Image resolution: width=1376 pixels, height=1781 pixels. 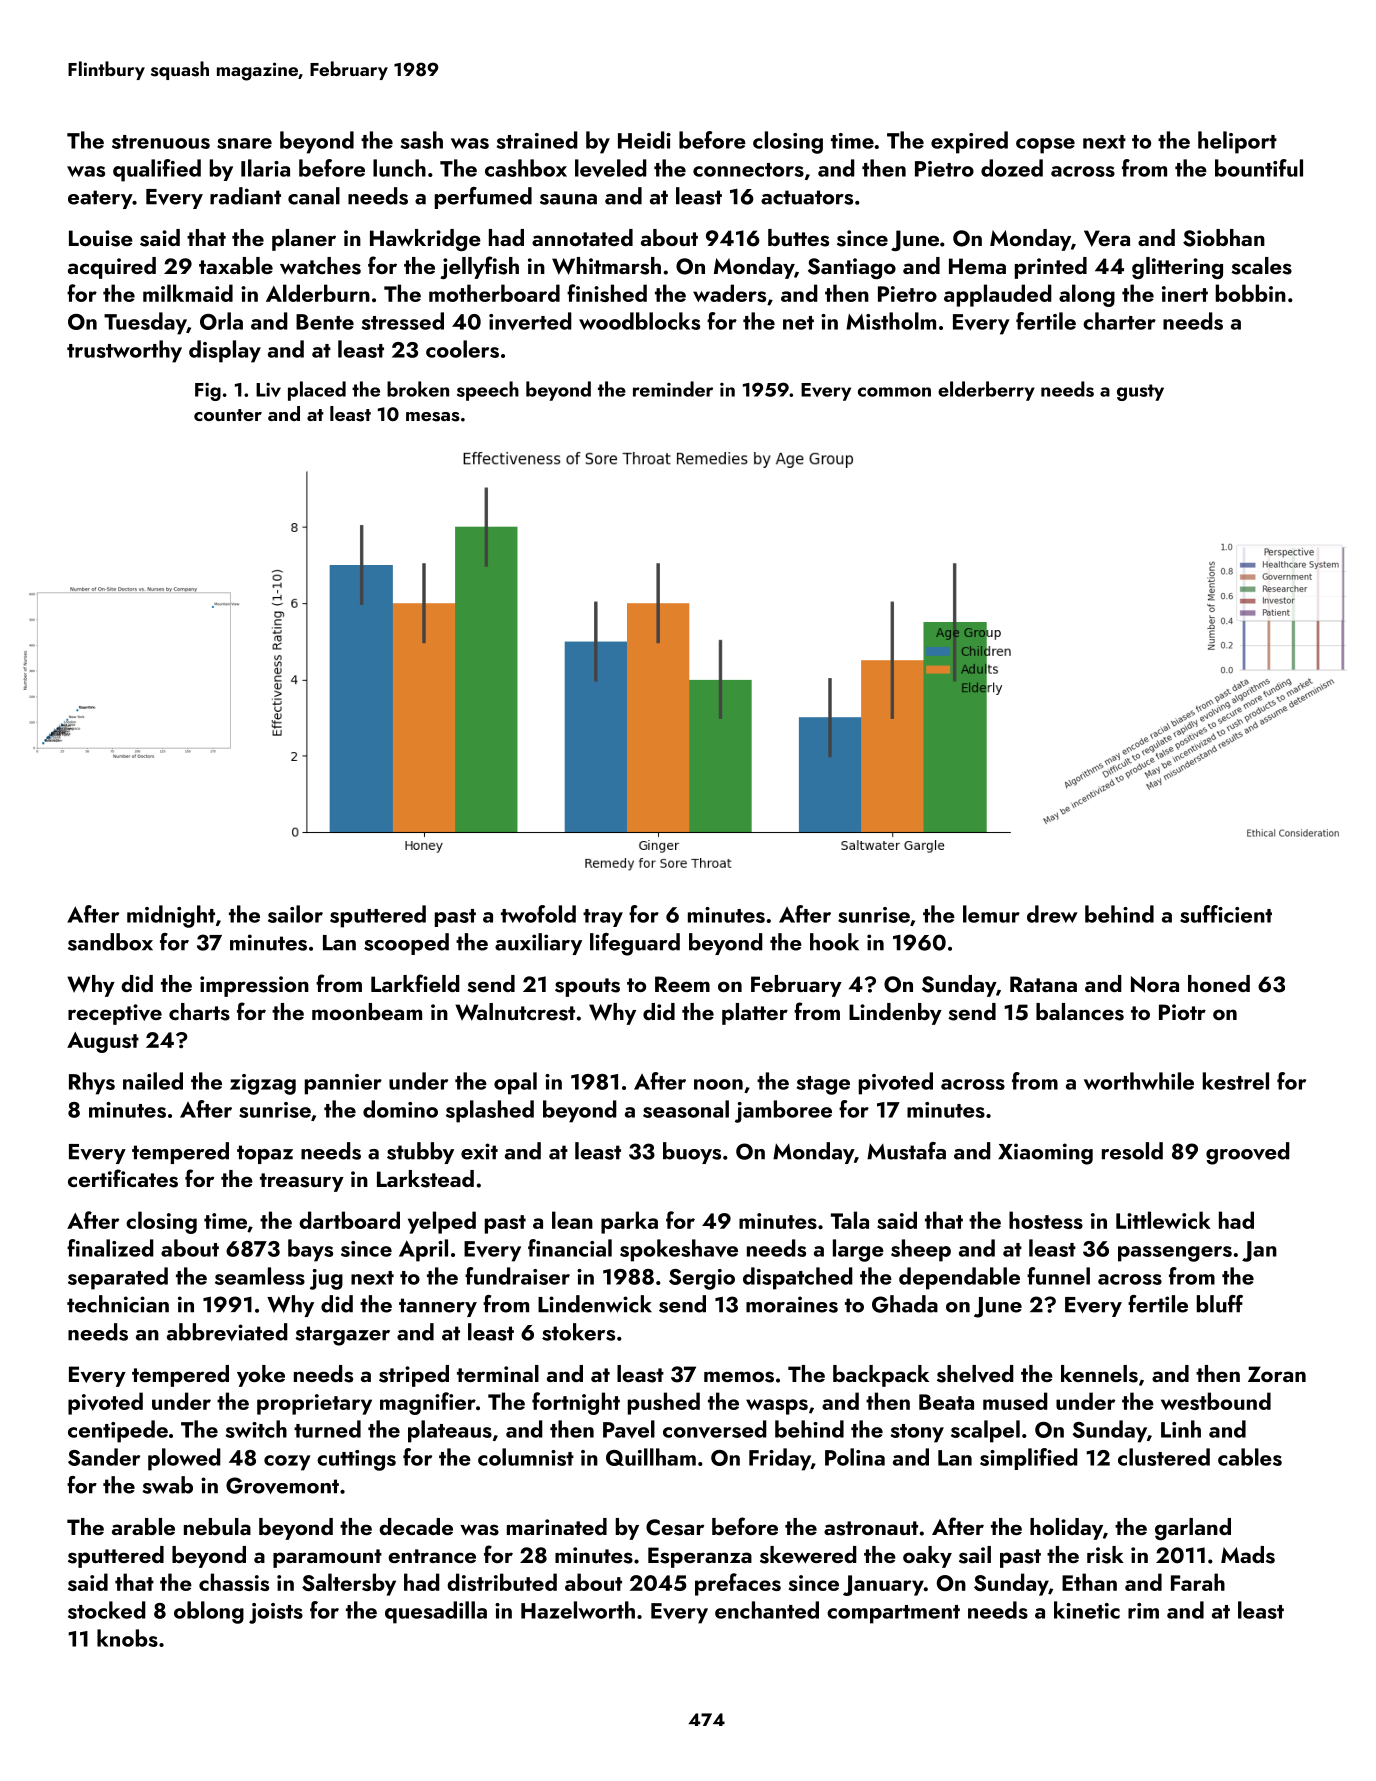 I want to click on arable, so click(x=143, y=1526).
